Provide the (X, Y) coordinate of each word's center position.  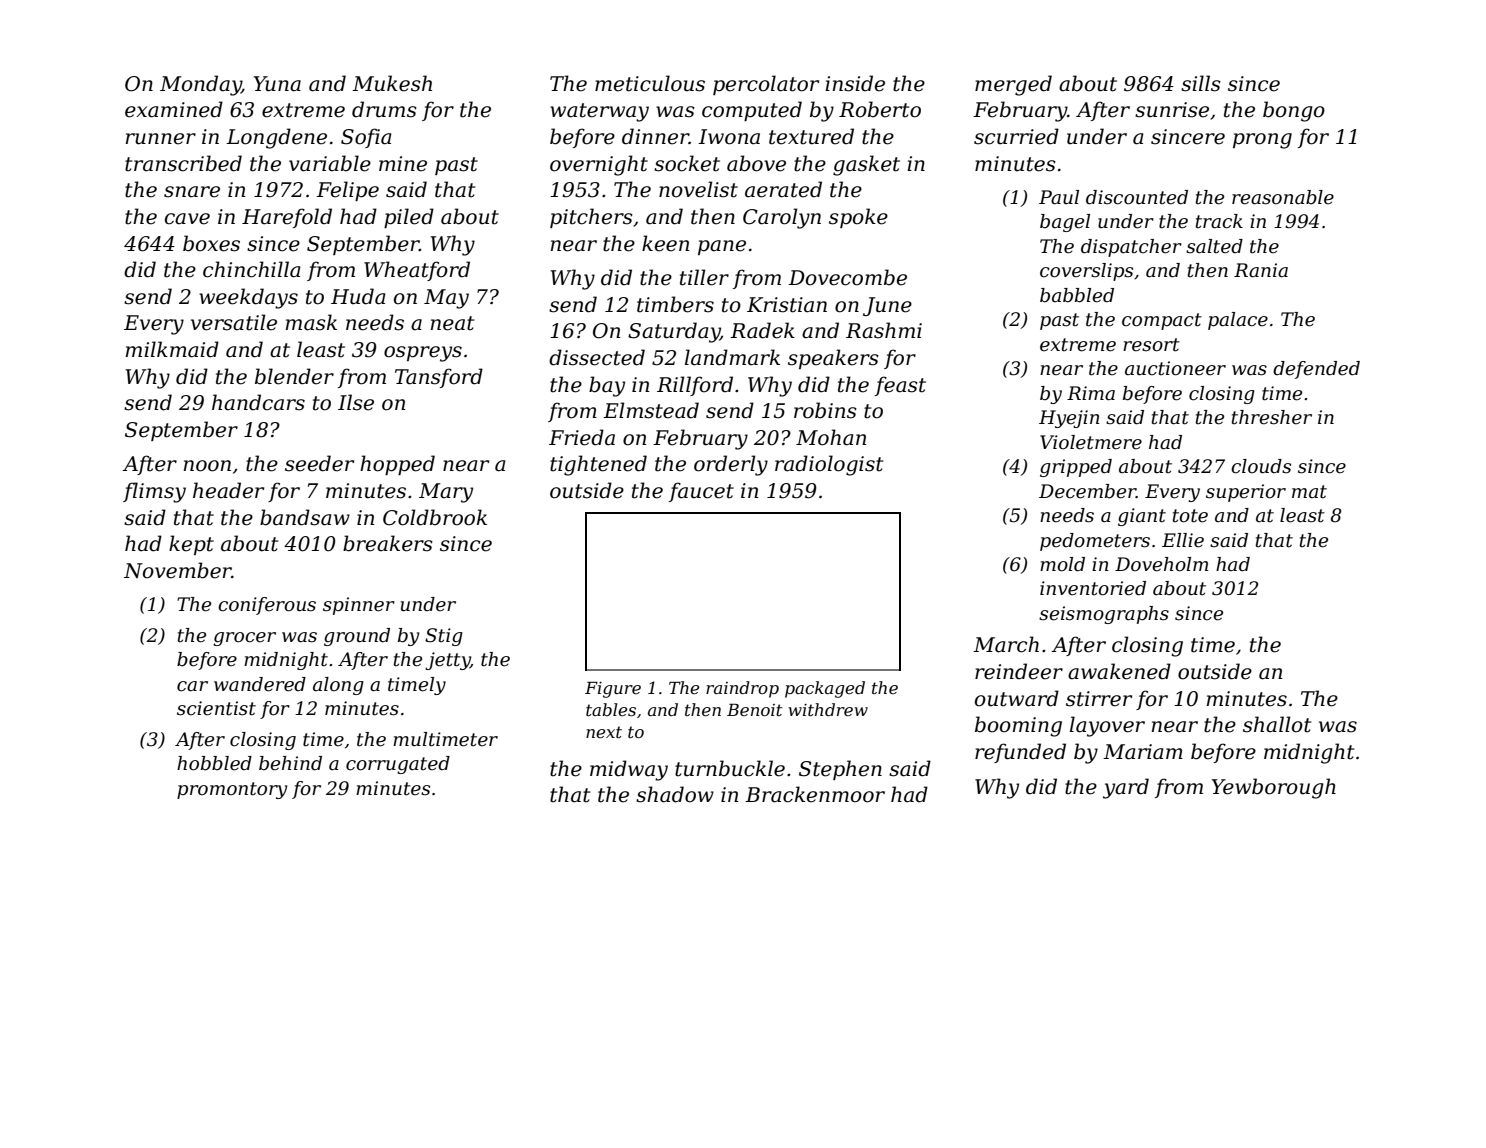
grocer (244, 639)
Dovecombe (847, 277)
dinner (655, 136)
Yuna (277, 84)
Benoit (755, 710)
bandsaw (305, 517)
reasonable (1283, 197)
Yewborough (1274, 788)
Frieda (582, 437)
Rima (1091, 393)
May (446, 299)
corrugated (398, 765)
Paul (1059, 197)
